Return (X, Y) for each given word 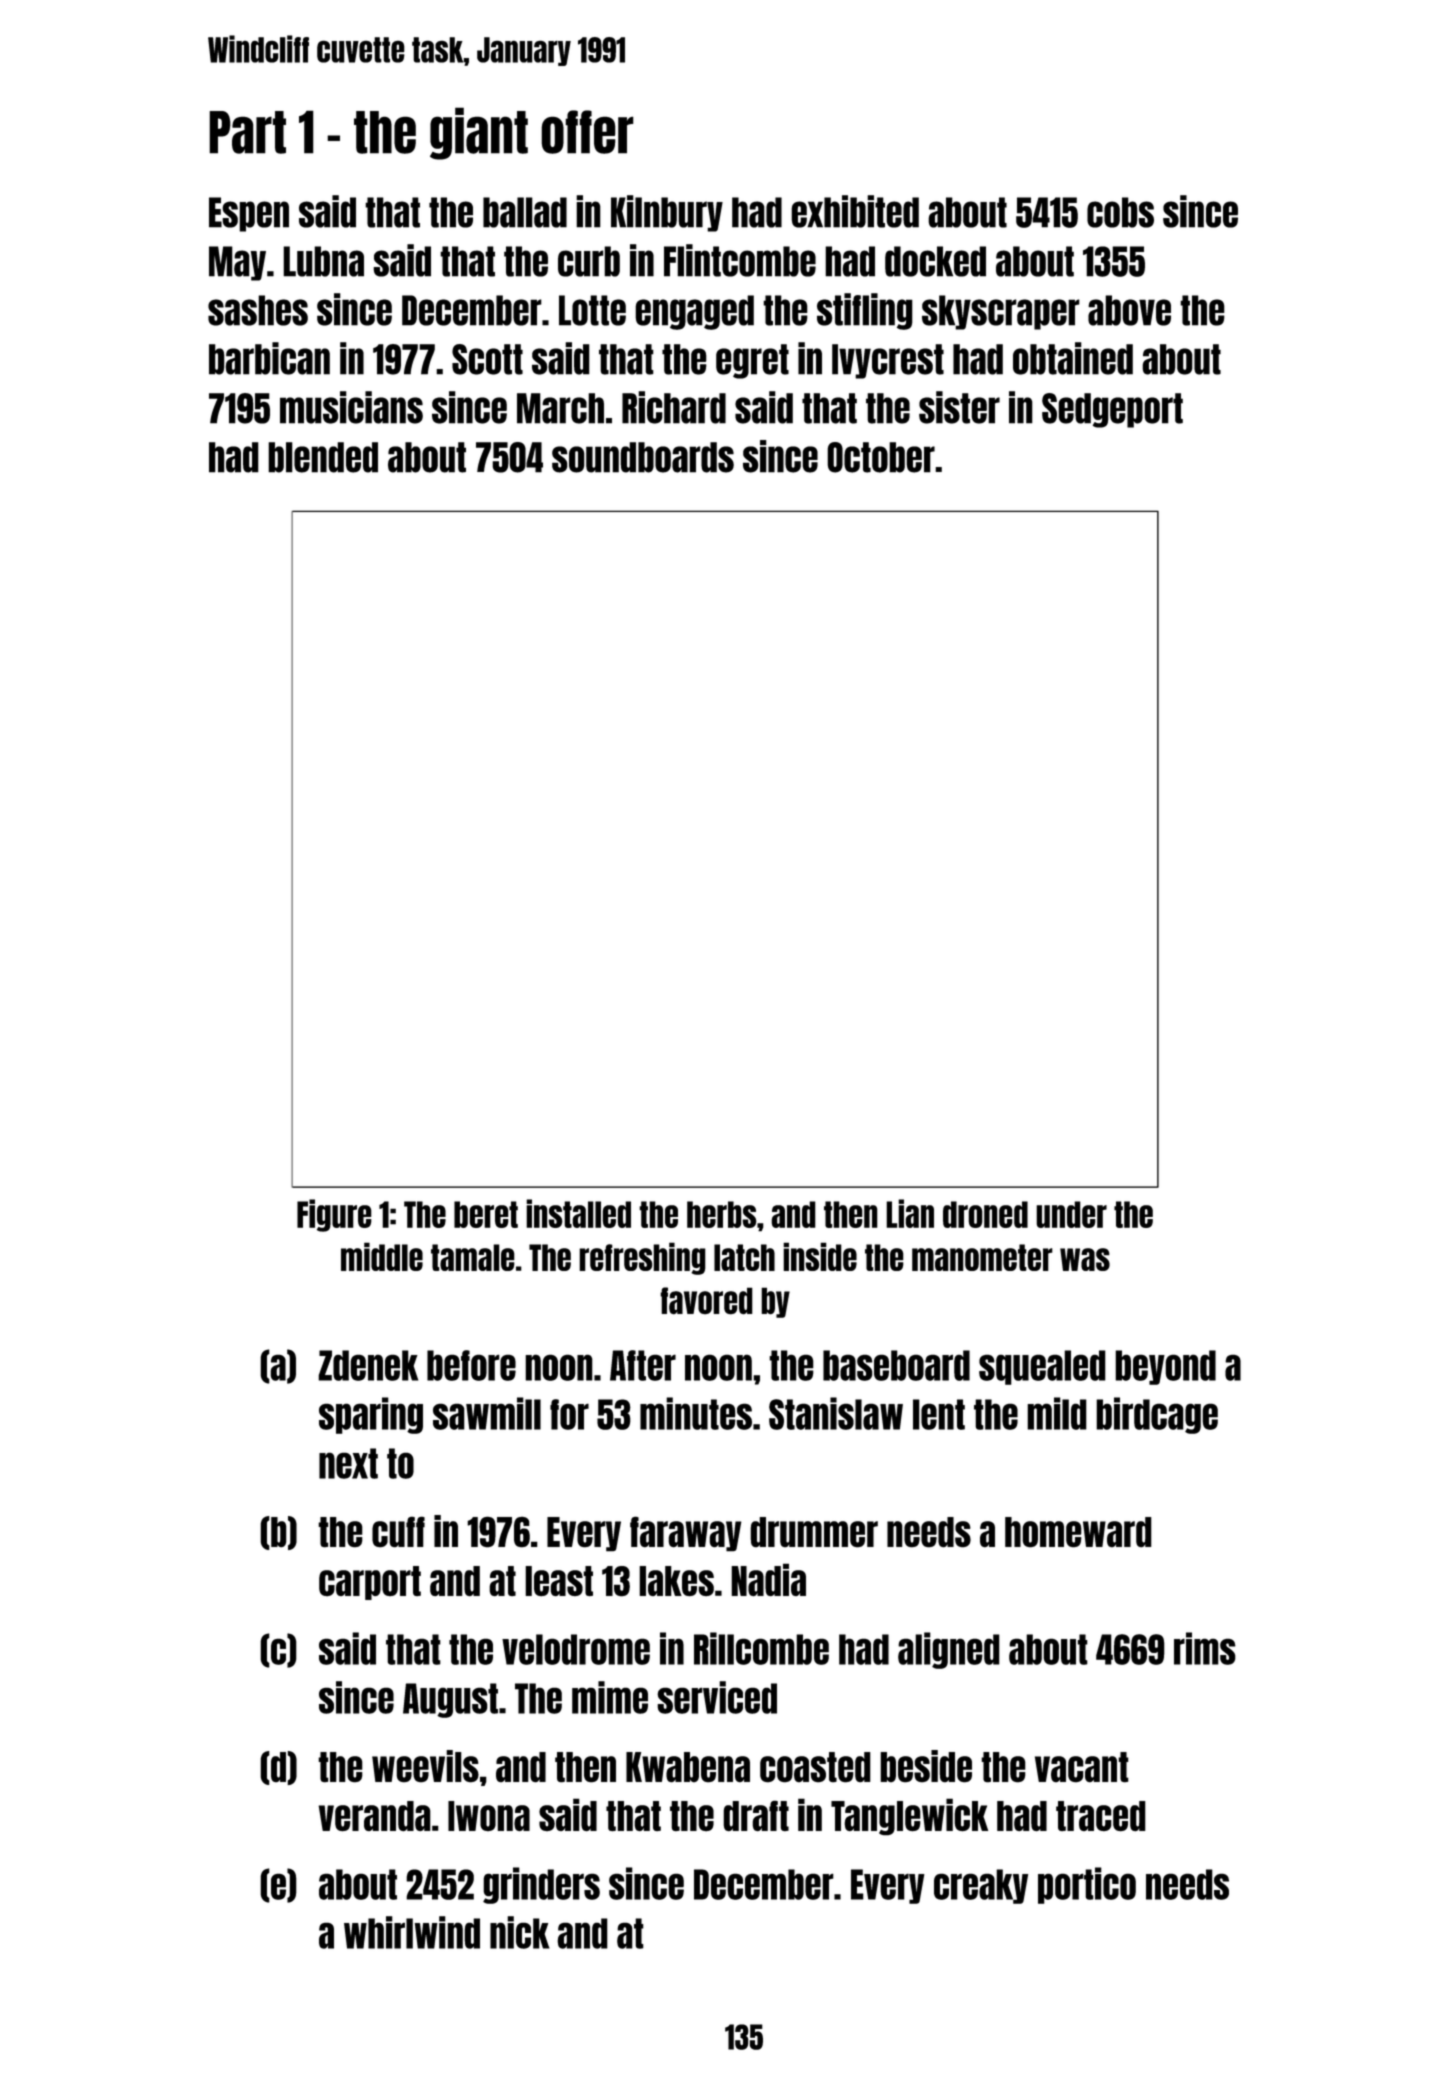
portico (1087, 1885)
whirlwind (412, 1932)
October (881, 457)
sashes (258, 310)
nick (520, 1932)
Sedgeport (1112, 410)
